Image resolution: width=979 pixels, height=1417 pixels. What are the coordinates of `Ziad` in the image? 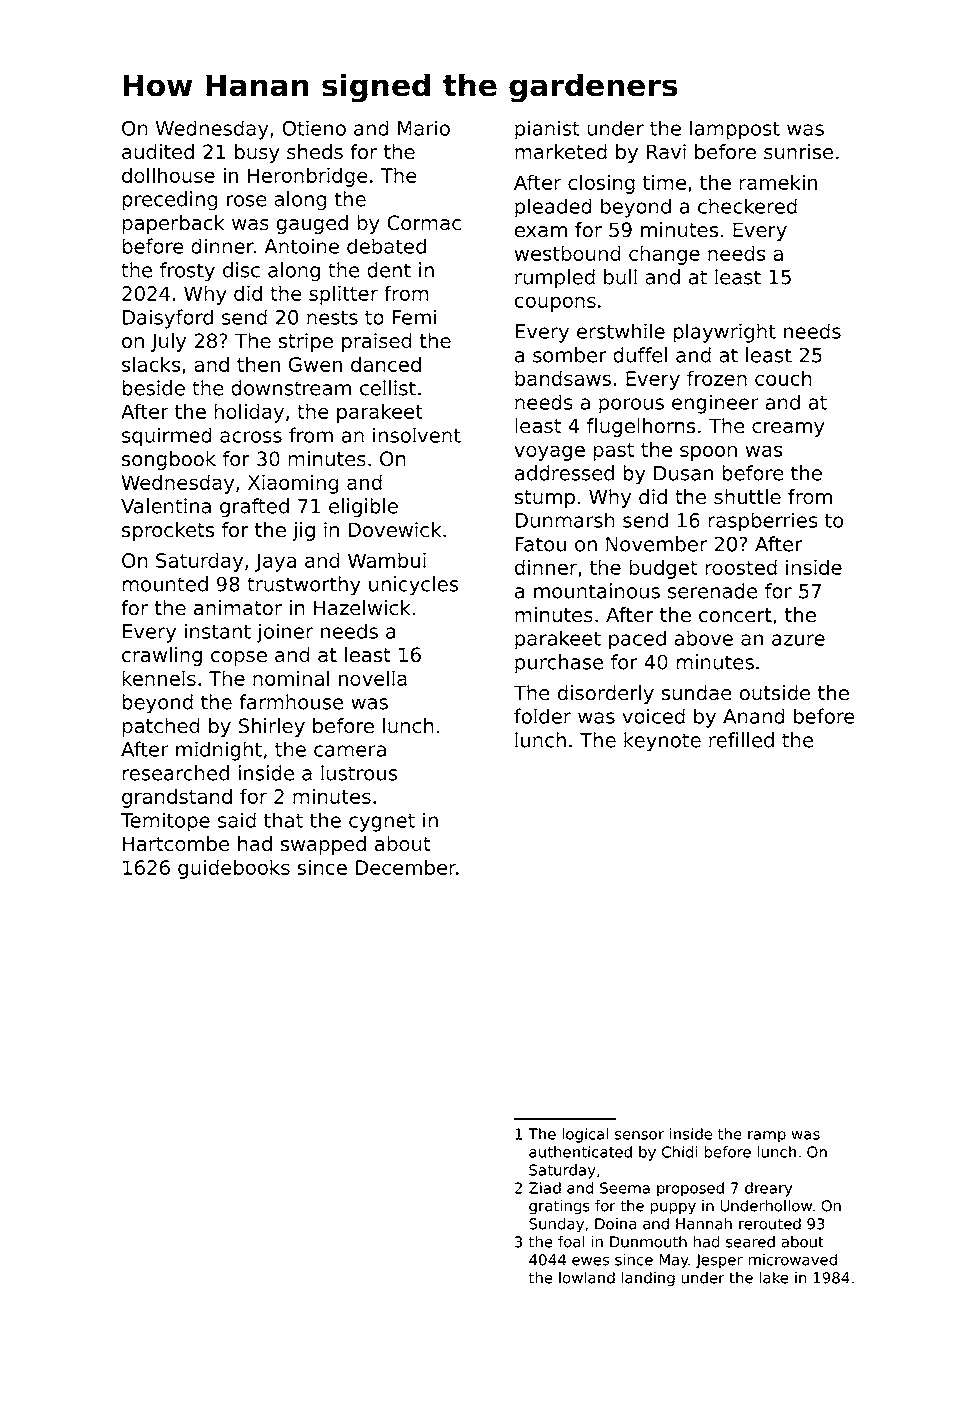 It's located at (545, 1188).
